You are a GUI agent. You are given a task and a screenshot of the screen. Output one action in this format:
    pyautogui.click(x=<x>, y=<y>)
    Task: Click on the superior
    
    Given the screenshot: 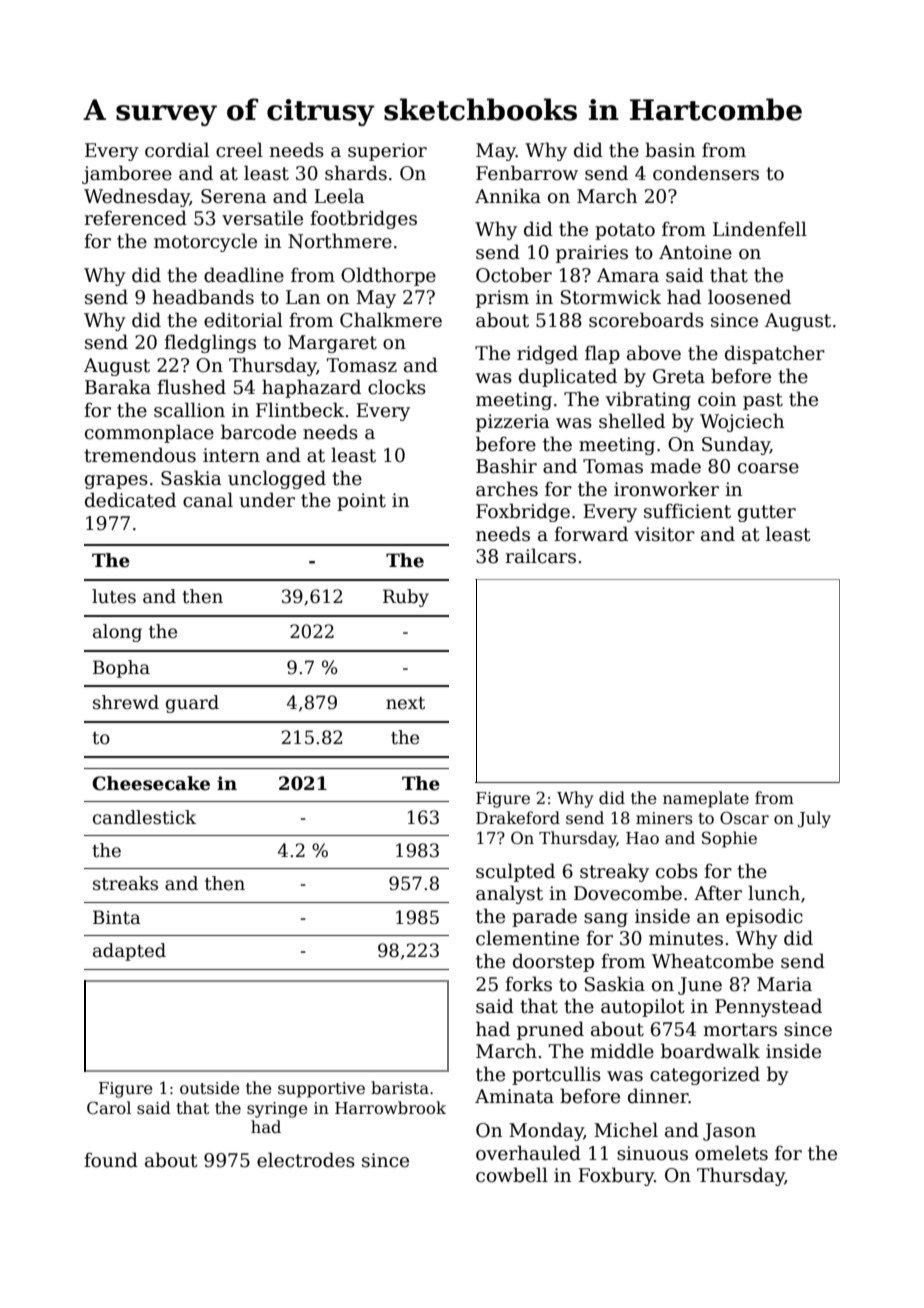 What is the action you would take?
    pyautogui.click(x=387, y=152)
